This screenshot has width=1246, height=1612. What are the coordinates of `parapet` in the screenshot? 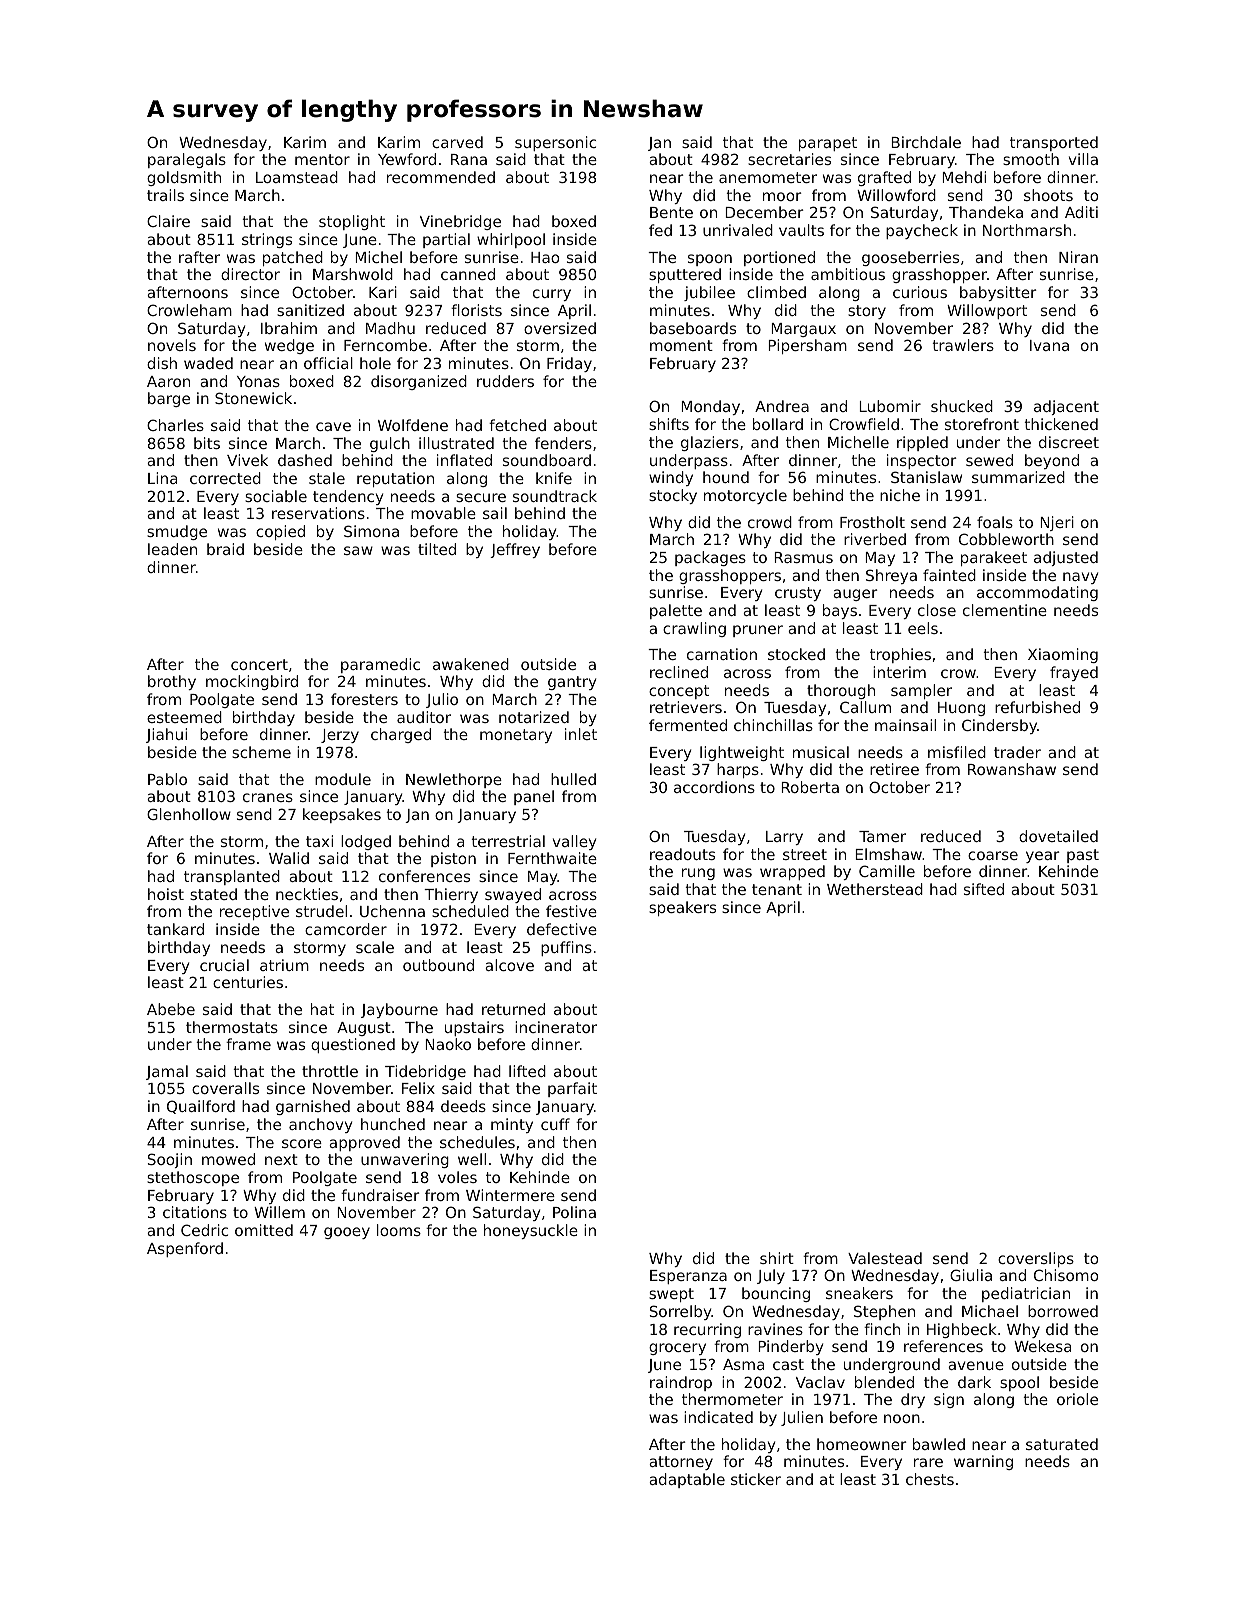 It's located at (828, 144).
